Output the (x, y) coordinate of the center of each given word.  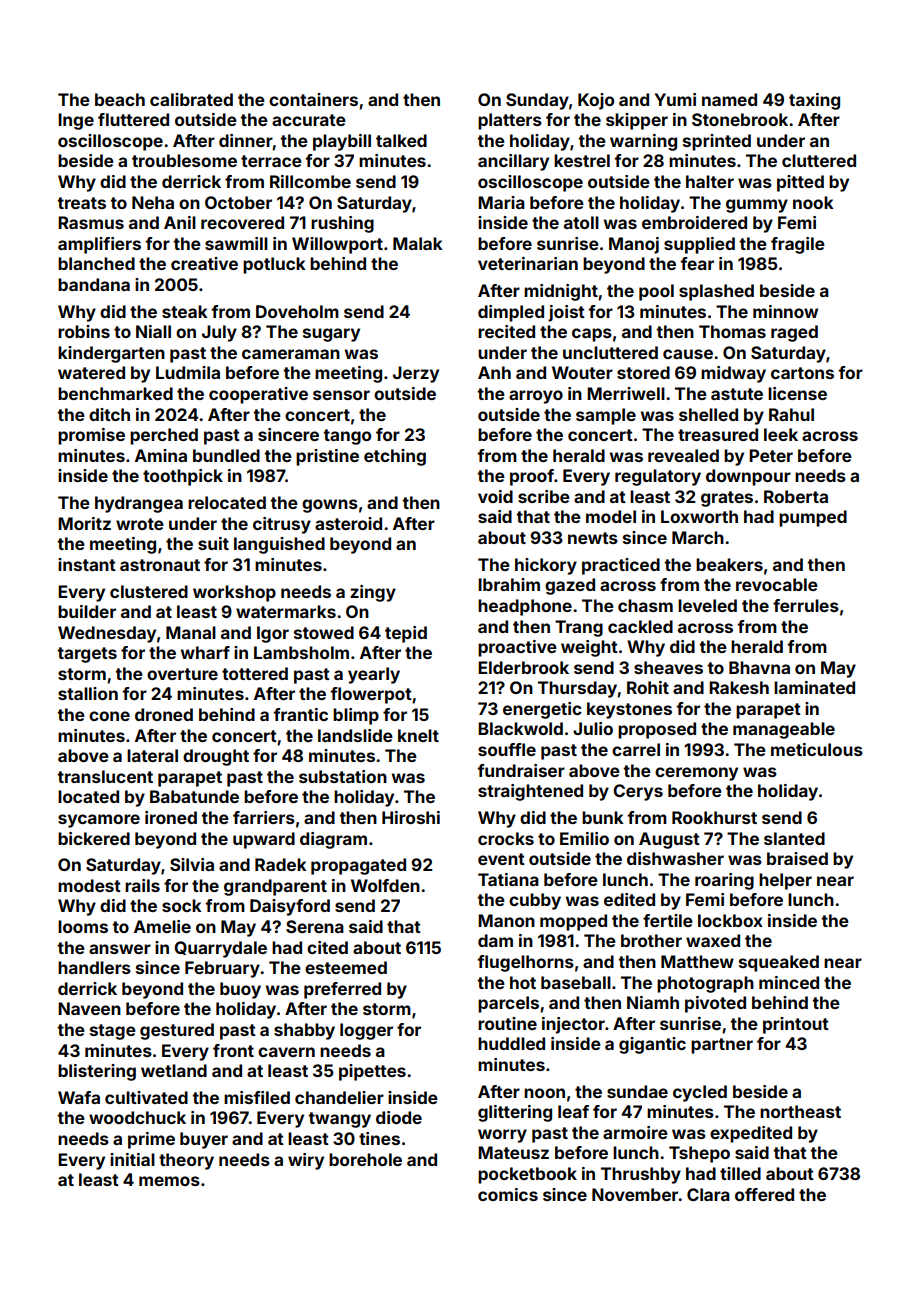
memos (169, 1181)
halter (710, 181)
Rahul (791, 414)
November (635, 1194)
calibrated (191, 99)
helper (785, 881)
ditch (109, 414)
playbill (342, 142)
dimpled (511, 313)
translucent (105, 776)
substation (343, 776)
